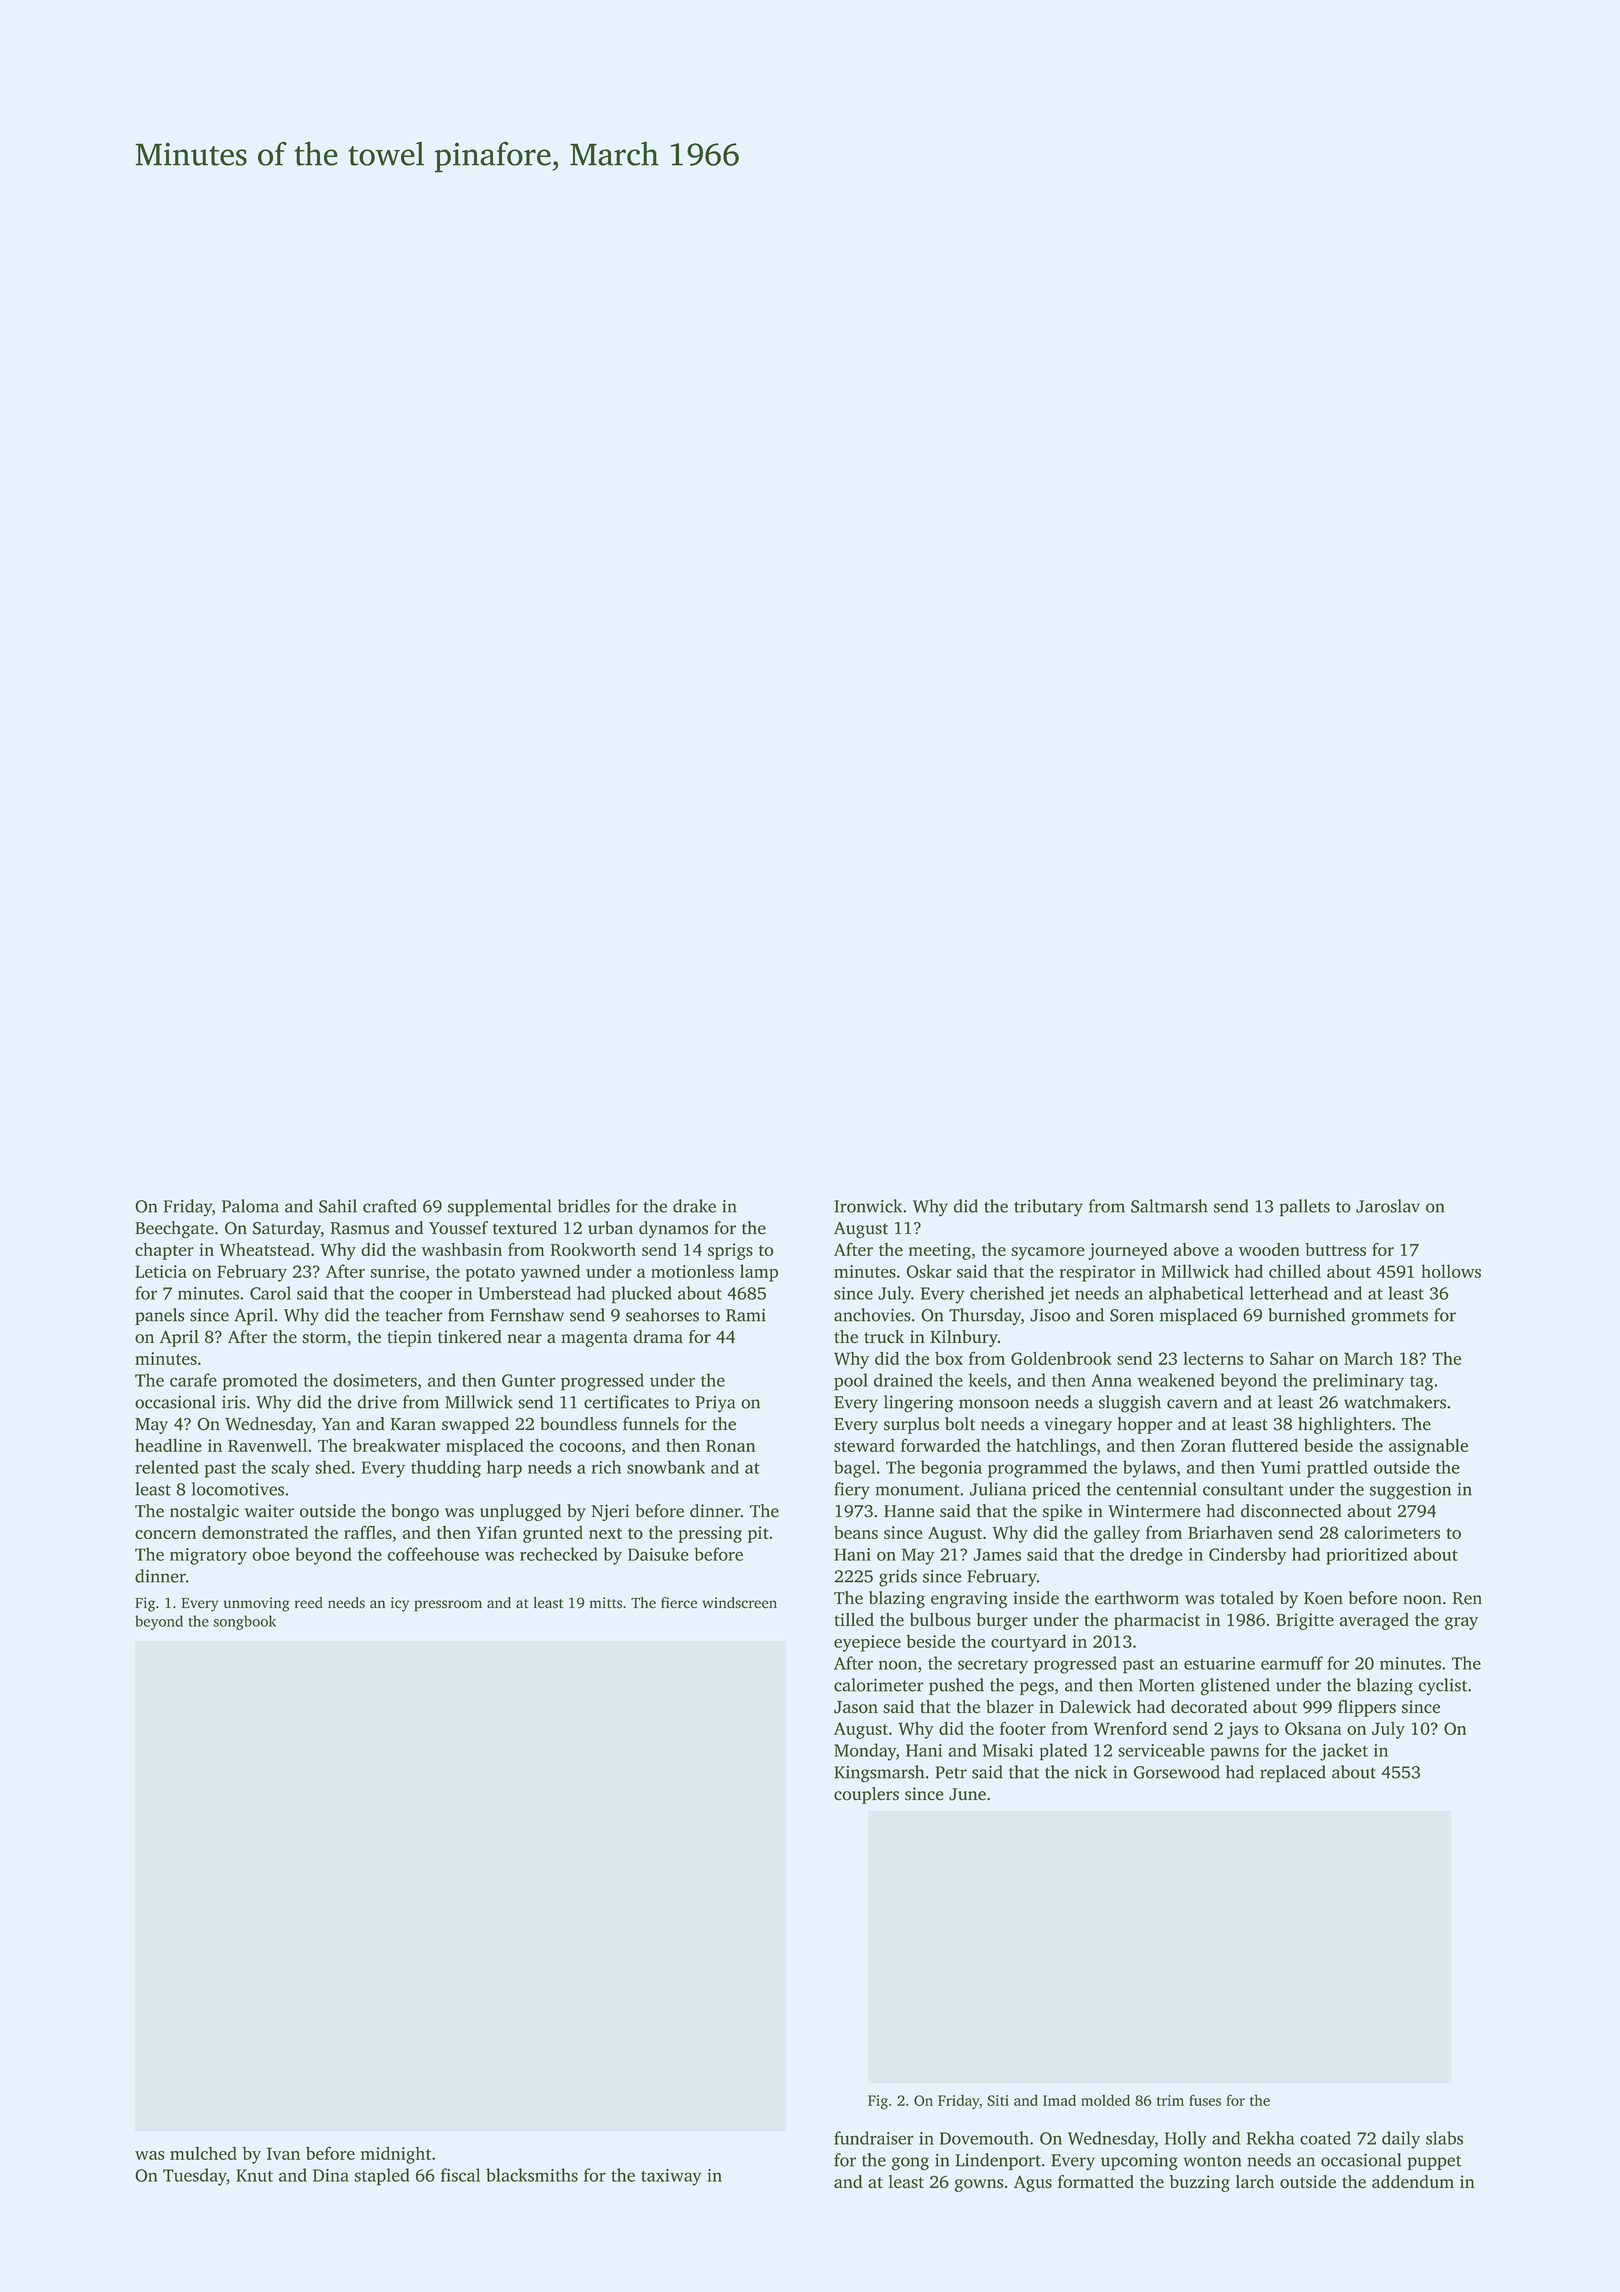 This screenshot has width=1620, height=2292. Describe the element at coordinates (256, 1604) in the screenshot. I see `unmoving` at that location.
